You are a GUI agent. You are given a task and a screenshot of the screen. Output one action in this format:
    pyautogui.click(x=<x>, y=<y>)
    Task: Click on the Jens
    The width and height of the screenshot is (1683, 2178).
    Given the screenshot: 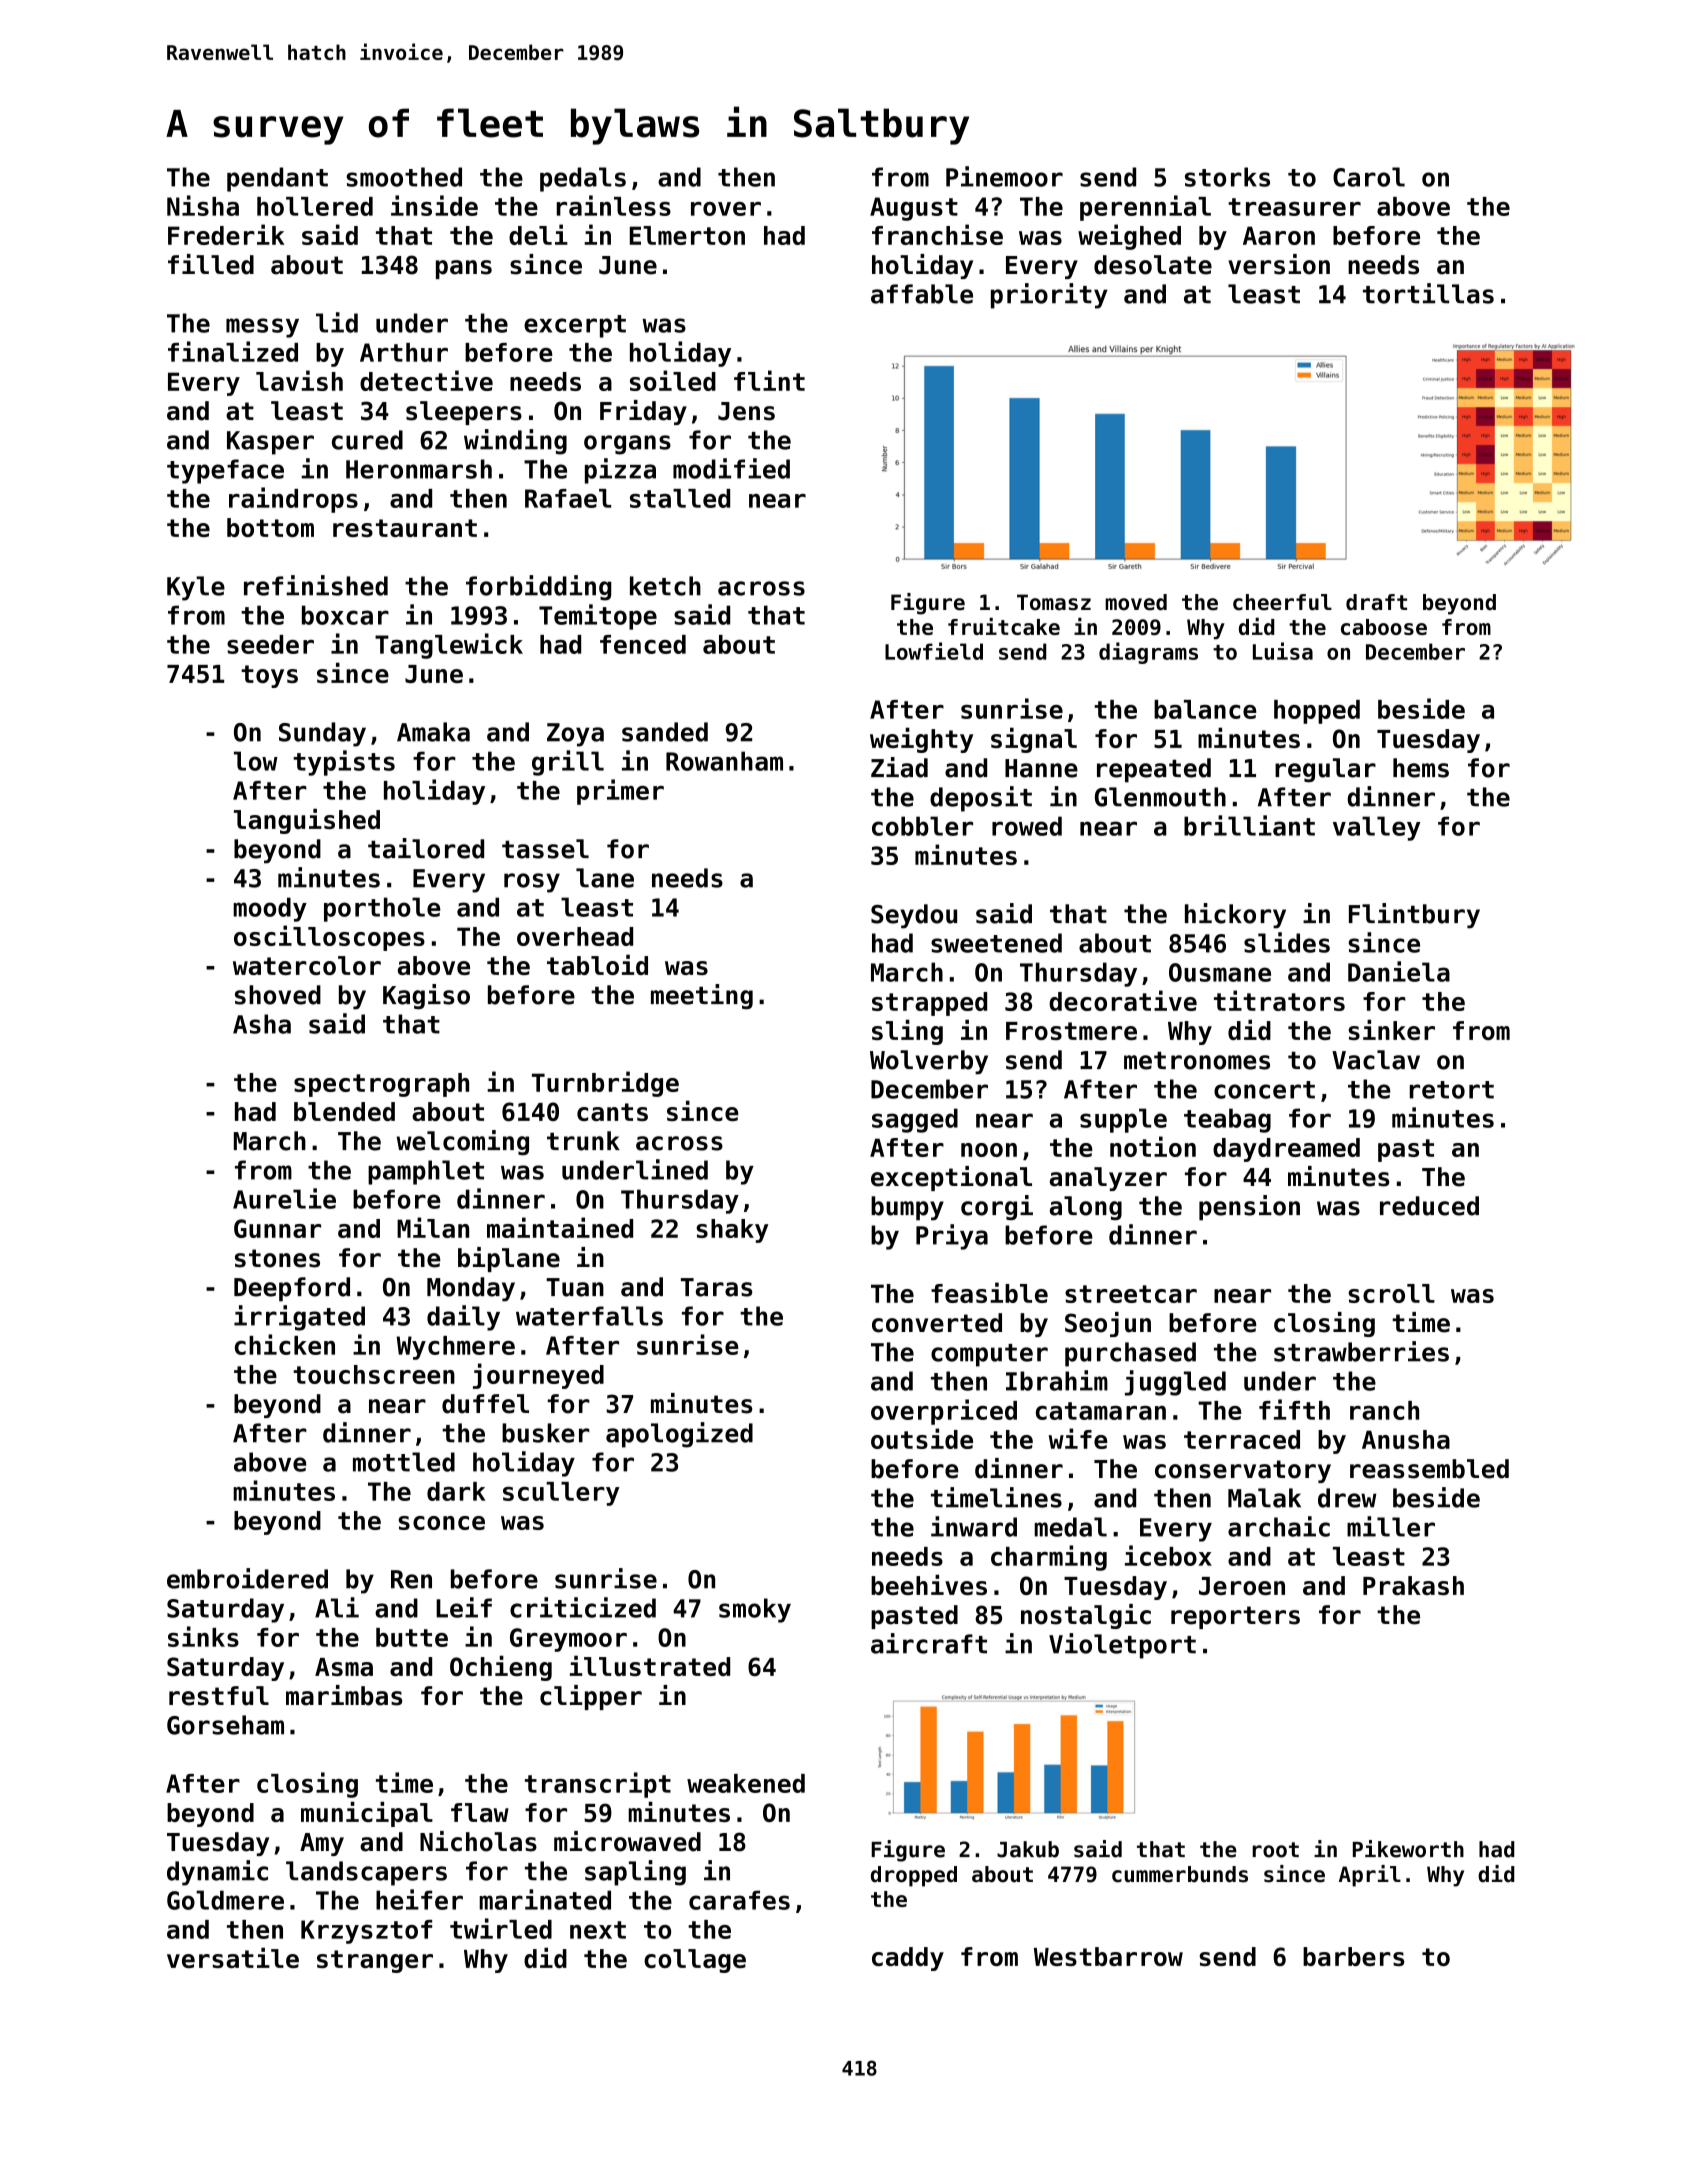 What is the action you would take?
    pyautogui.click(x=746, y=411)
